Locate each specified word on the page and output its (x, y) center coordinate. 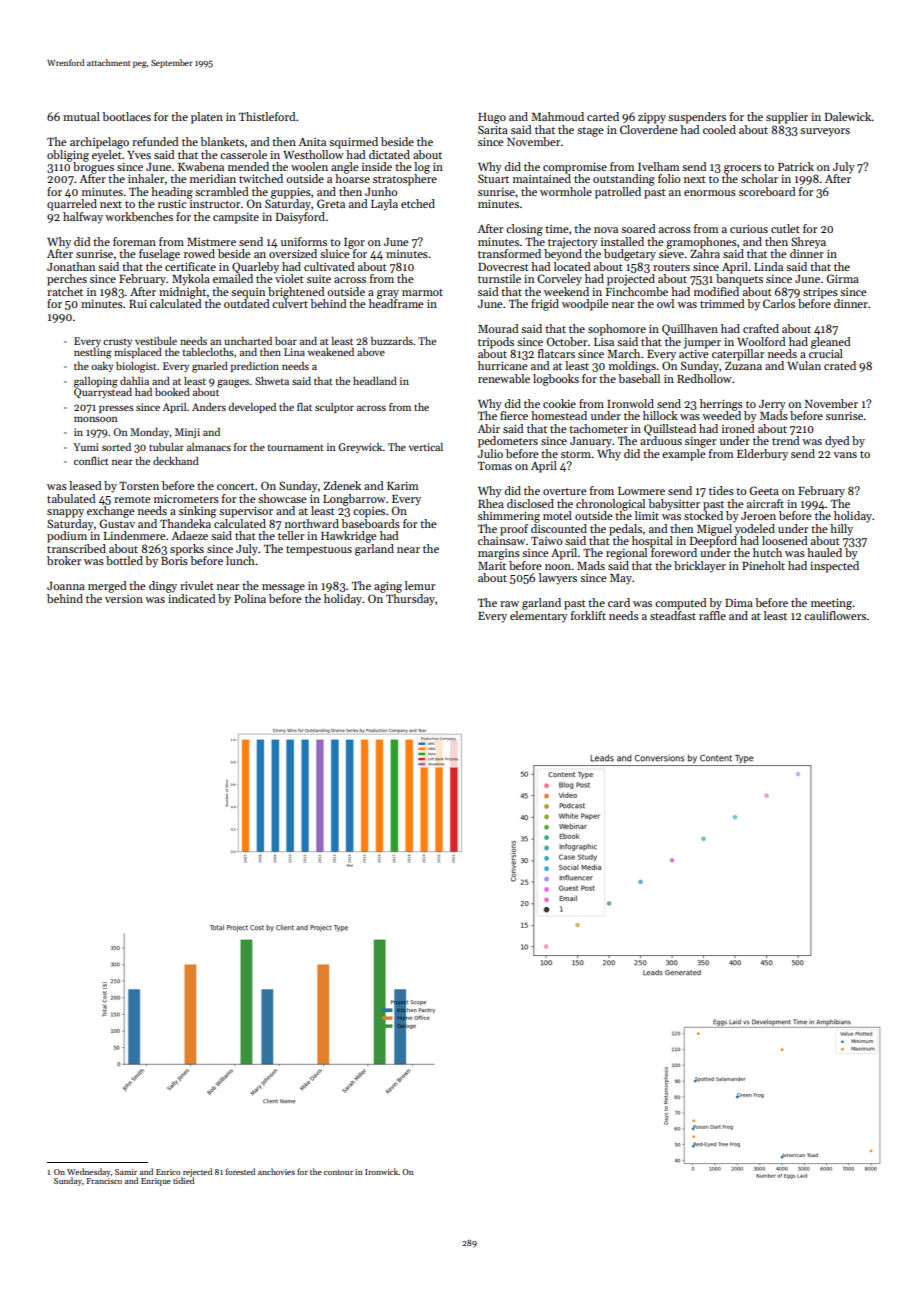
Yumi (86, 447)
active (694, 354)
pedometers (508, 442)
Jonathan (71, 266)
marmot (422, 292)
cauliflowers (835, 615)
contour (338, 1172)
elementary (539, 617)
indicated (192, 598)
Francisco (104, 1181)
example (684, 455)
